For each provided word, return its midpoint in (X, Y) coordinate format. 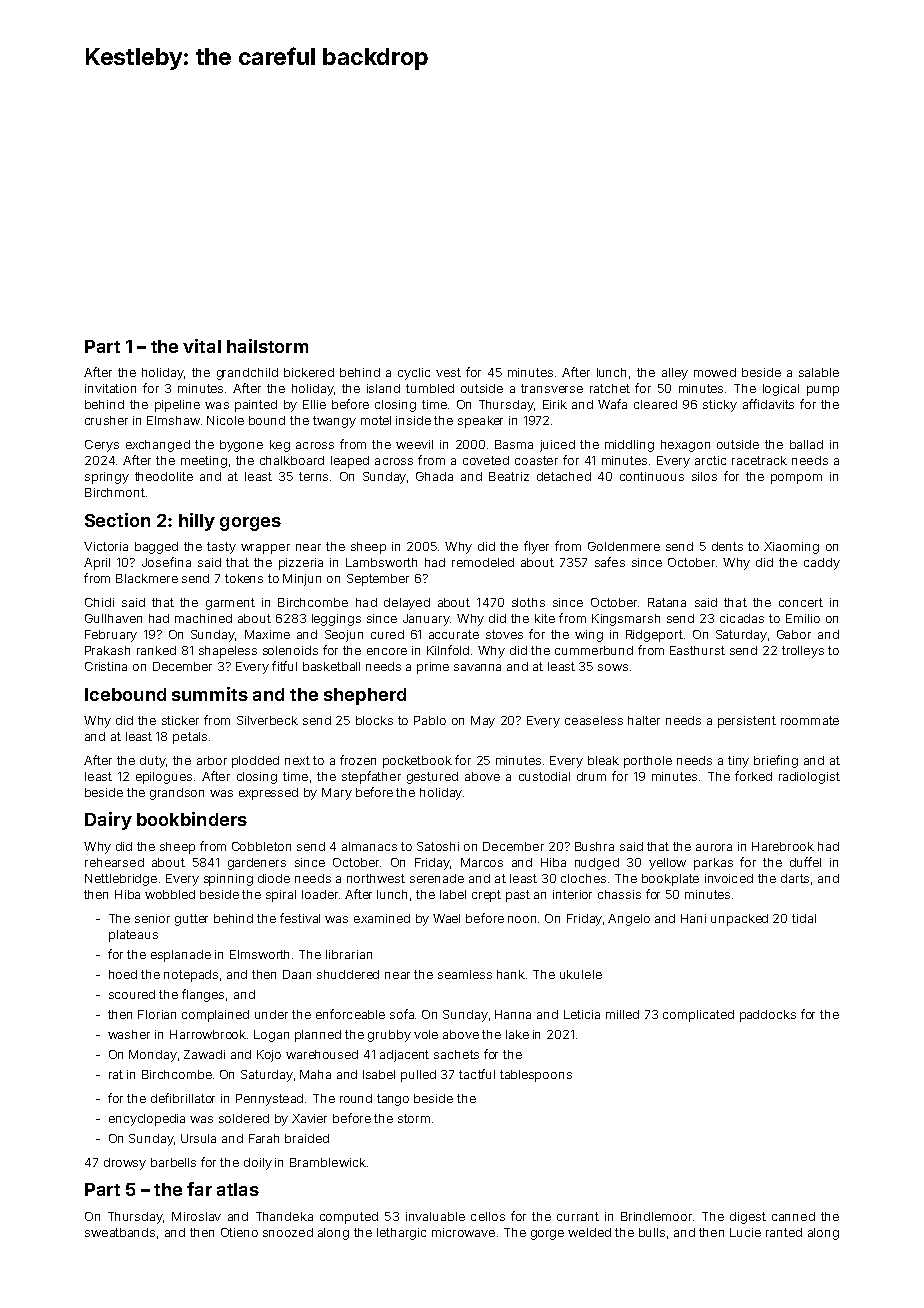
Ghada (434, 476)
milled (622, 1014)
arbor (212, 760)
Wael (446, 918)
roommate (810, 720)
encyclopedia (147, 1120)
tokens (244, 578)
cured (387, 634)
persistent (747, 722)
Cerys (102, 446)
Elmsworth (259, 954)
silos (704, 476)
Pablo (430, 720)
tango (393, 1100)
